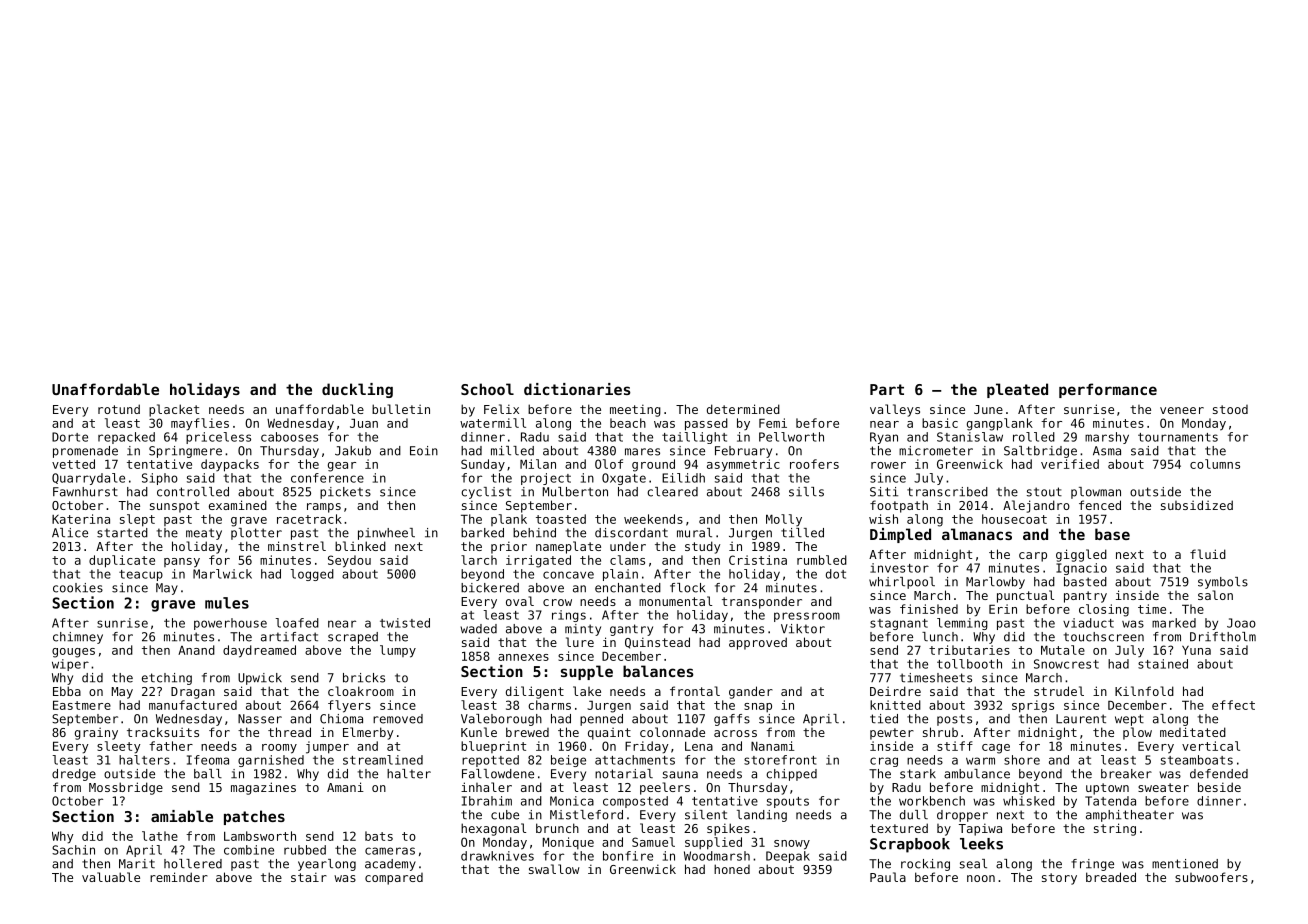 This screenshot has height=924, width=1308. What do you see at coordinates (1033, 706) in the screenshot?
I see `sprigs` at bounding box center [1033, 706].
